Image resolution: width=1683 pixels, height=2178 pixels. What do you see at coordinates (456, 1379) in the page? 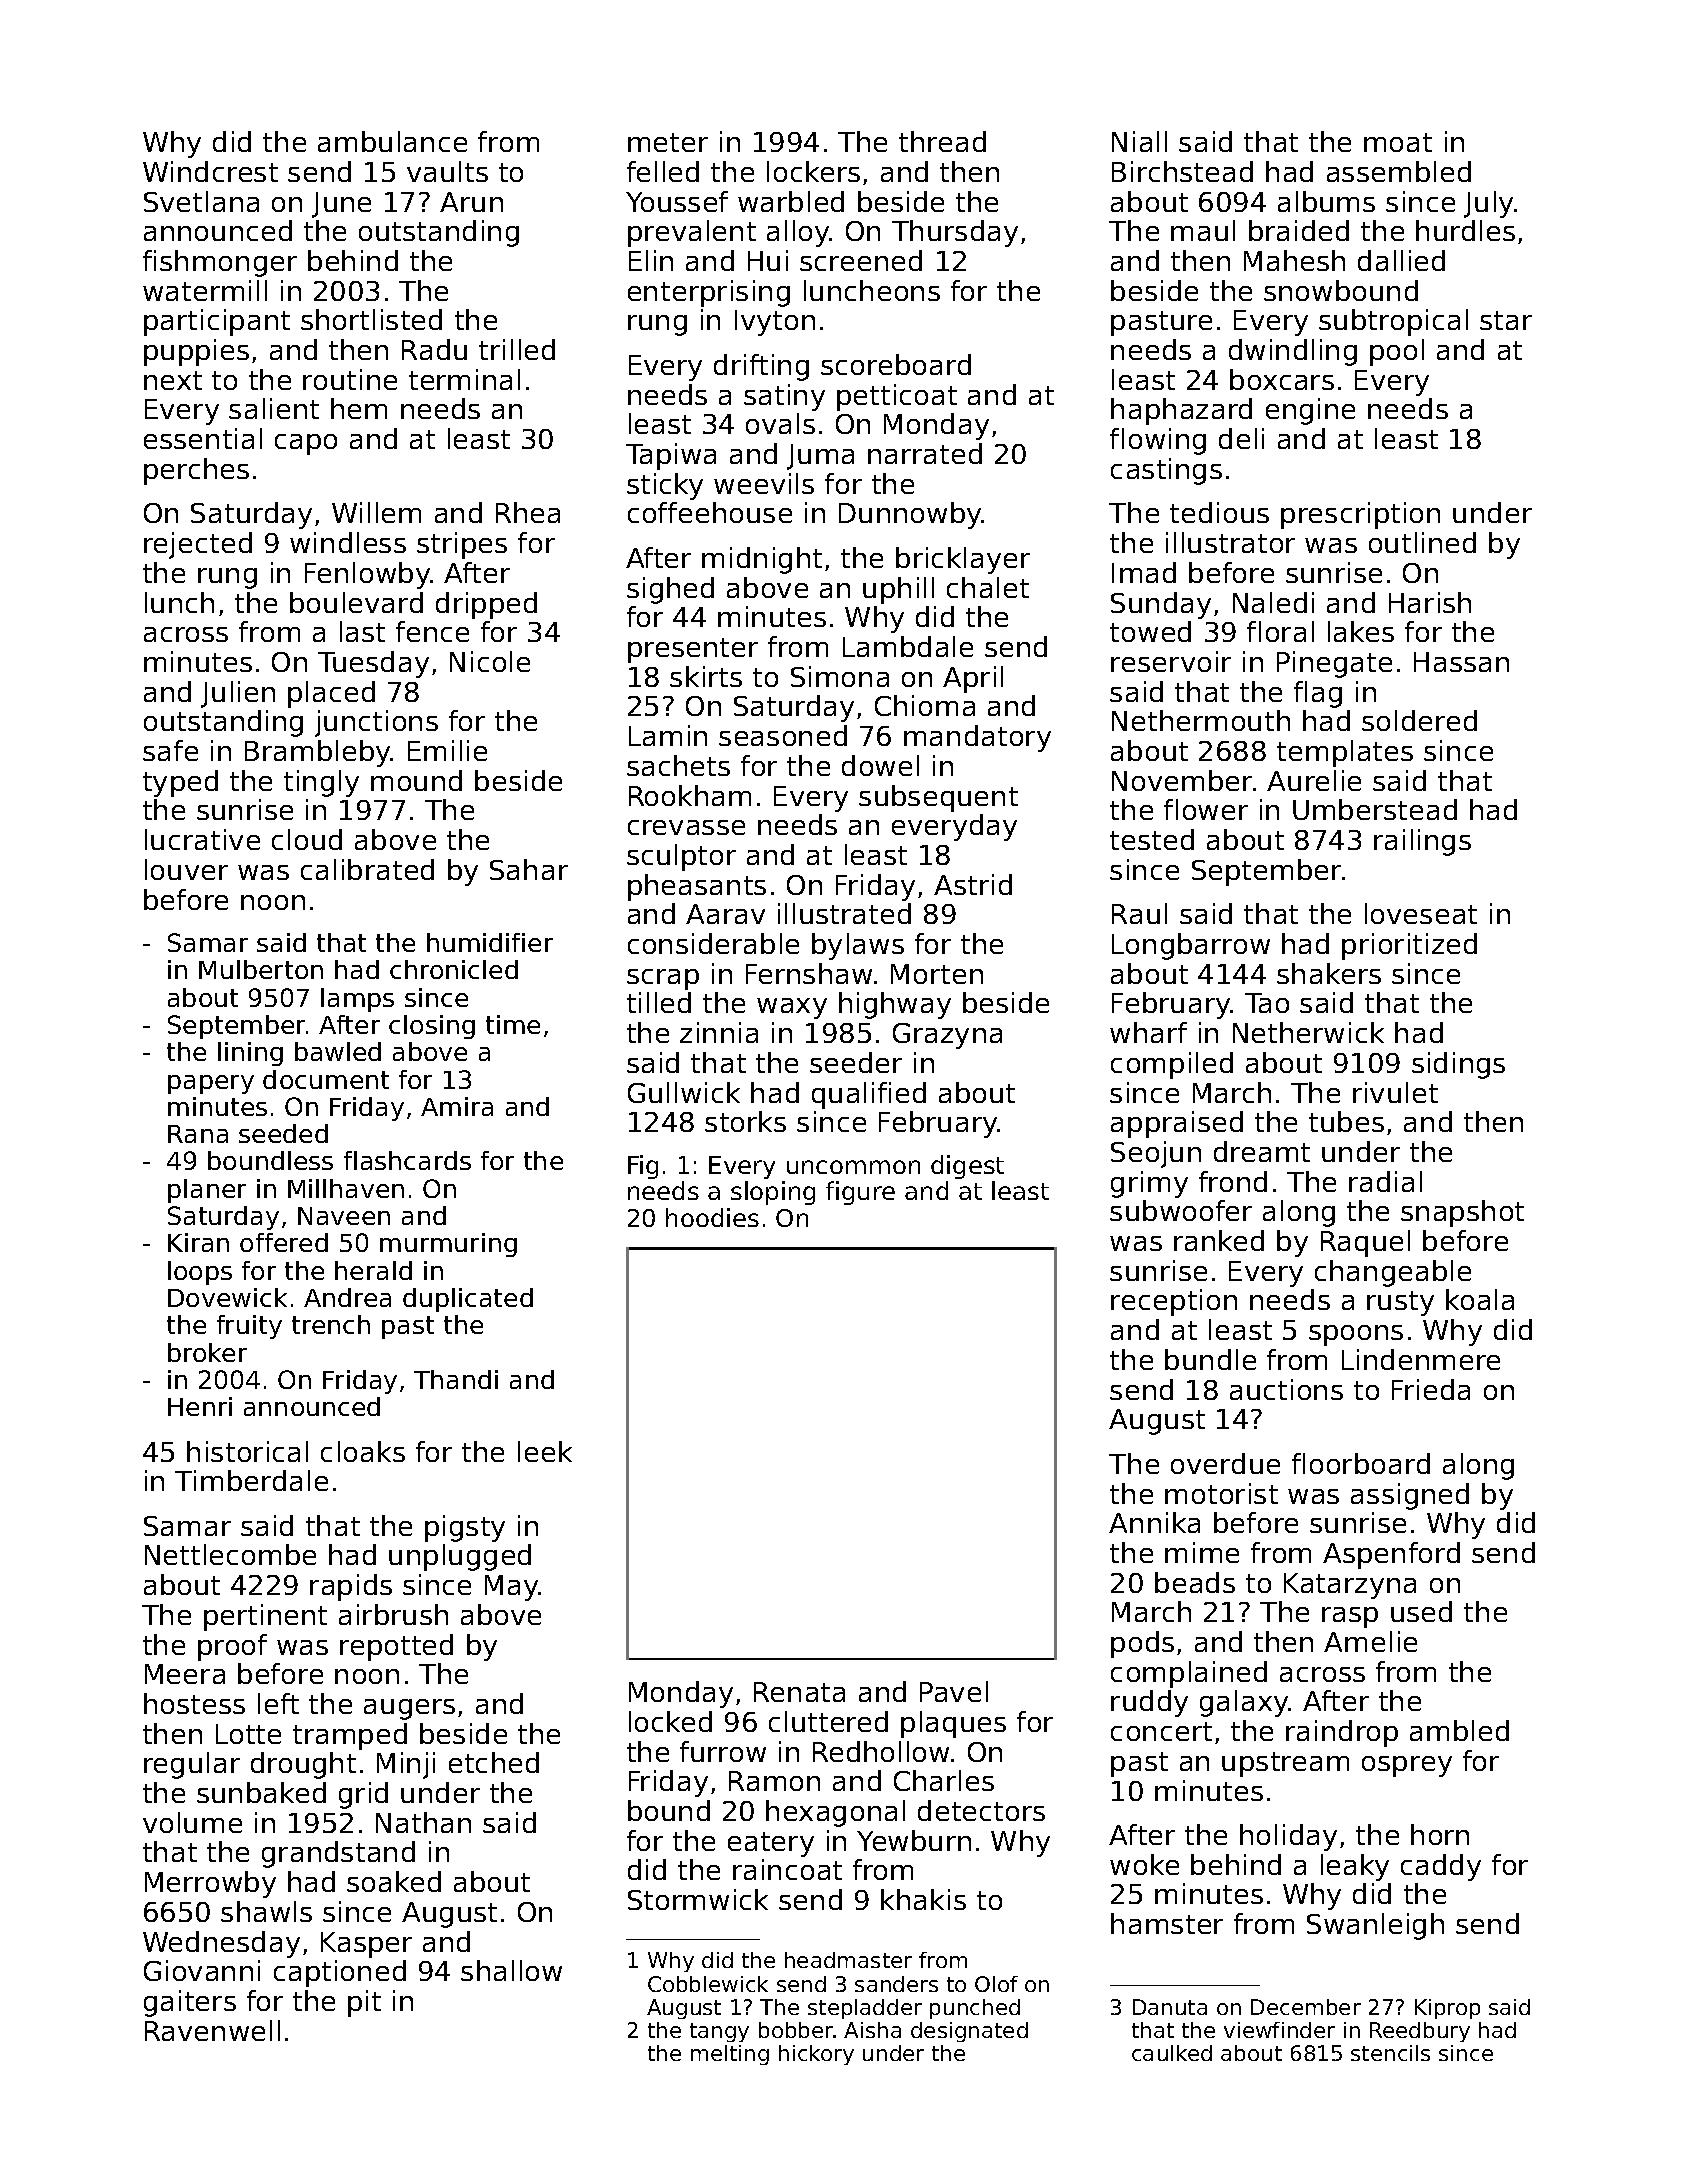
I see `Thandi` at bounding box center [456, 1379].
